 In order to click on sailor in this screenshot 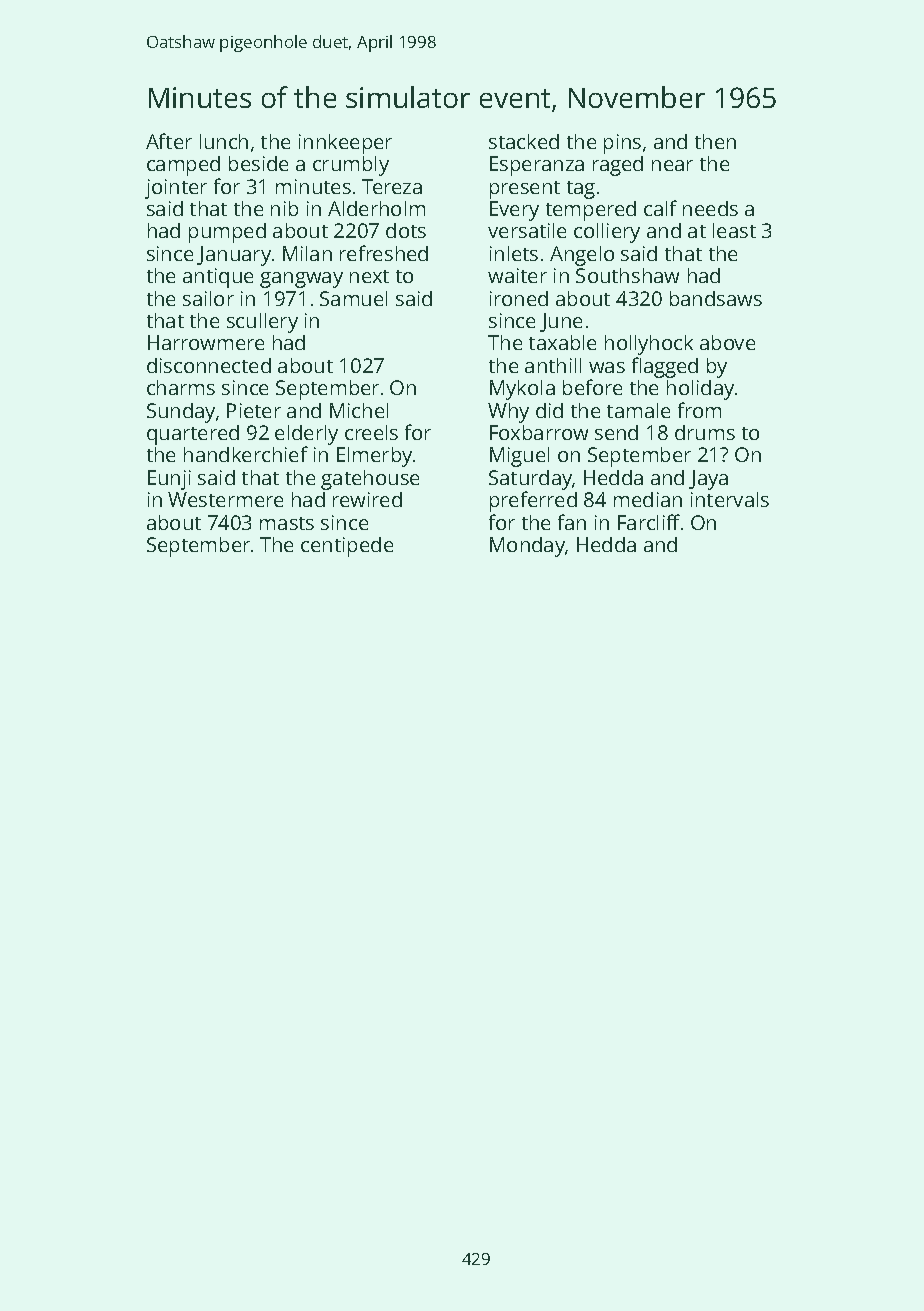, I will do `click(208, 298)`.
